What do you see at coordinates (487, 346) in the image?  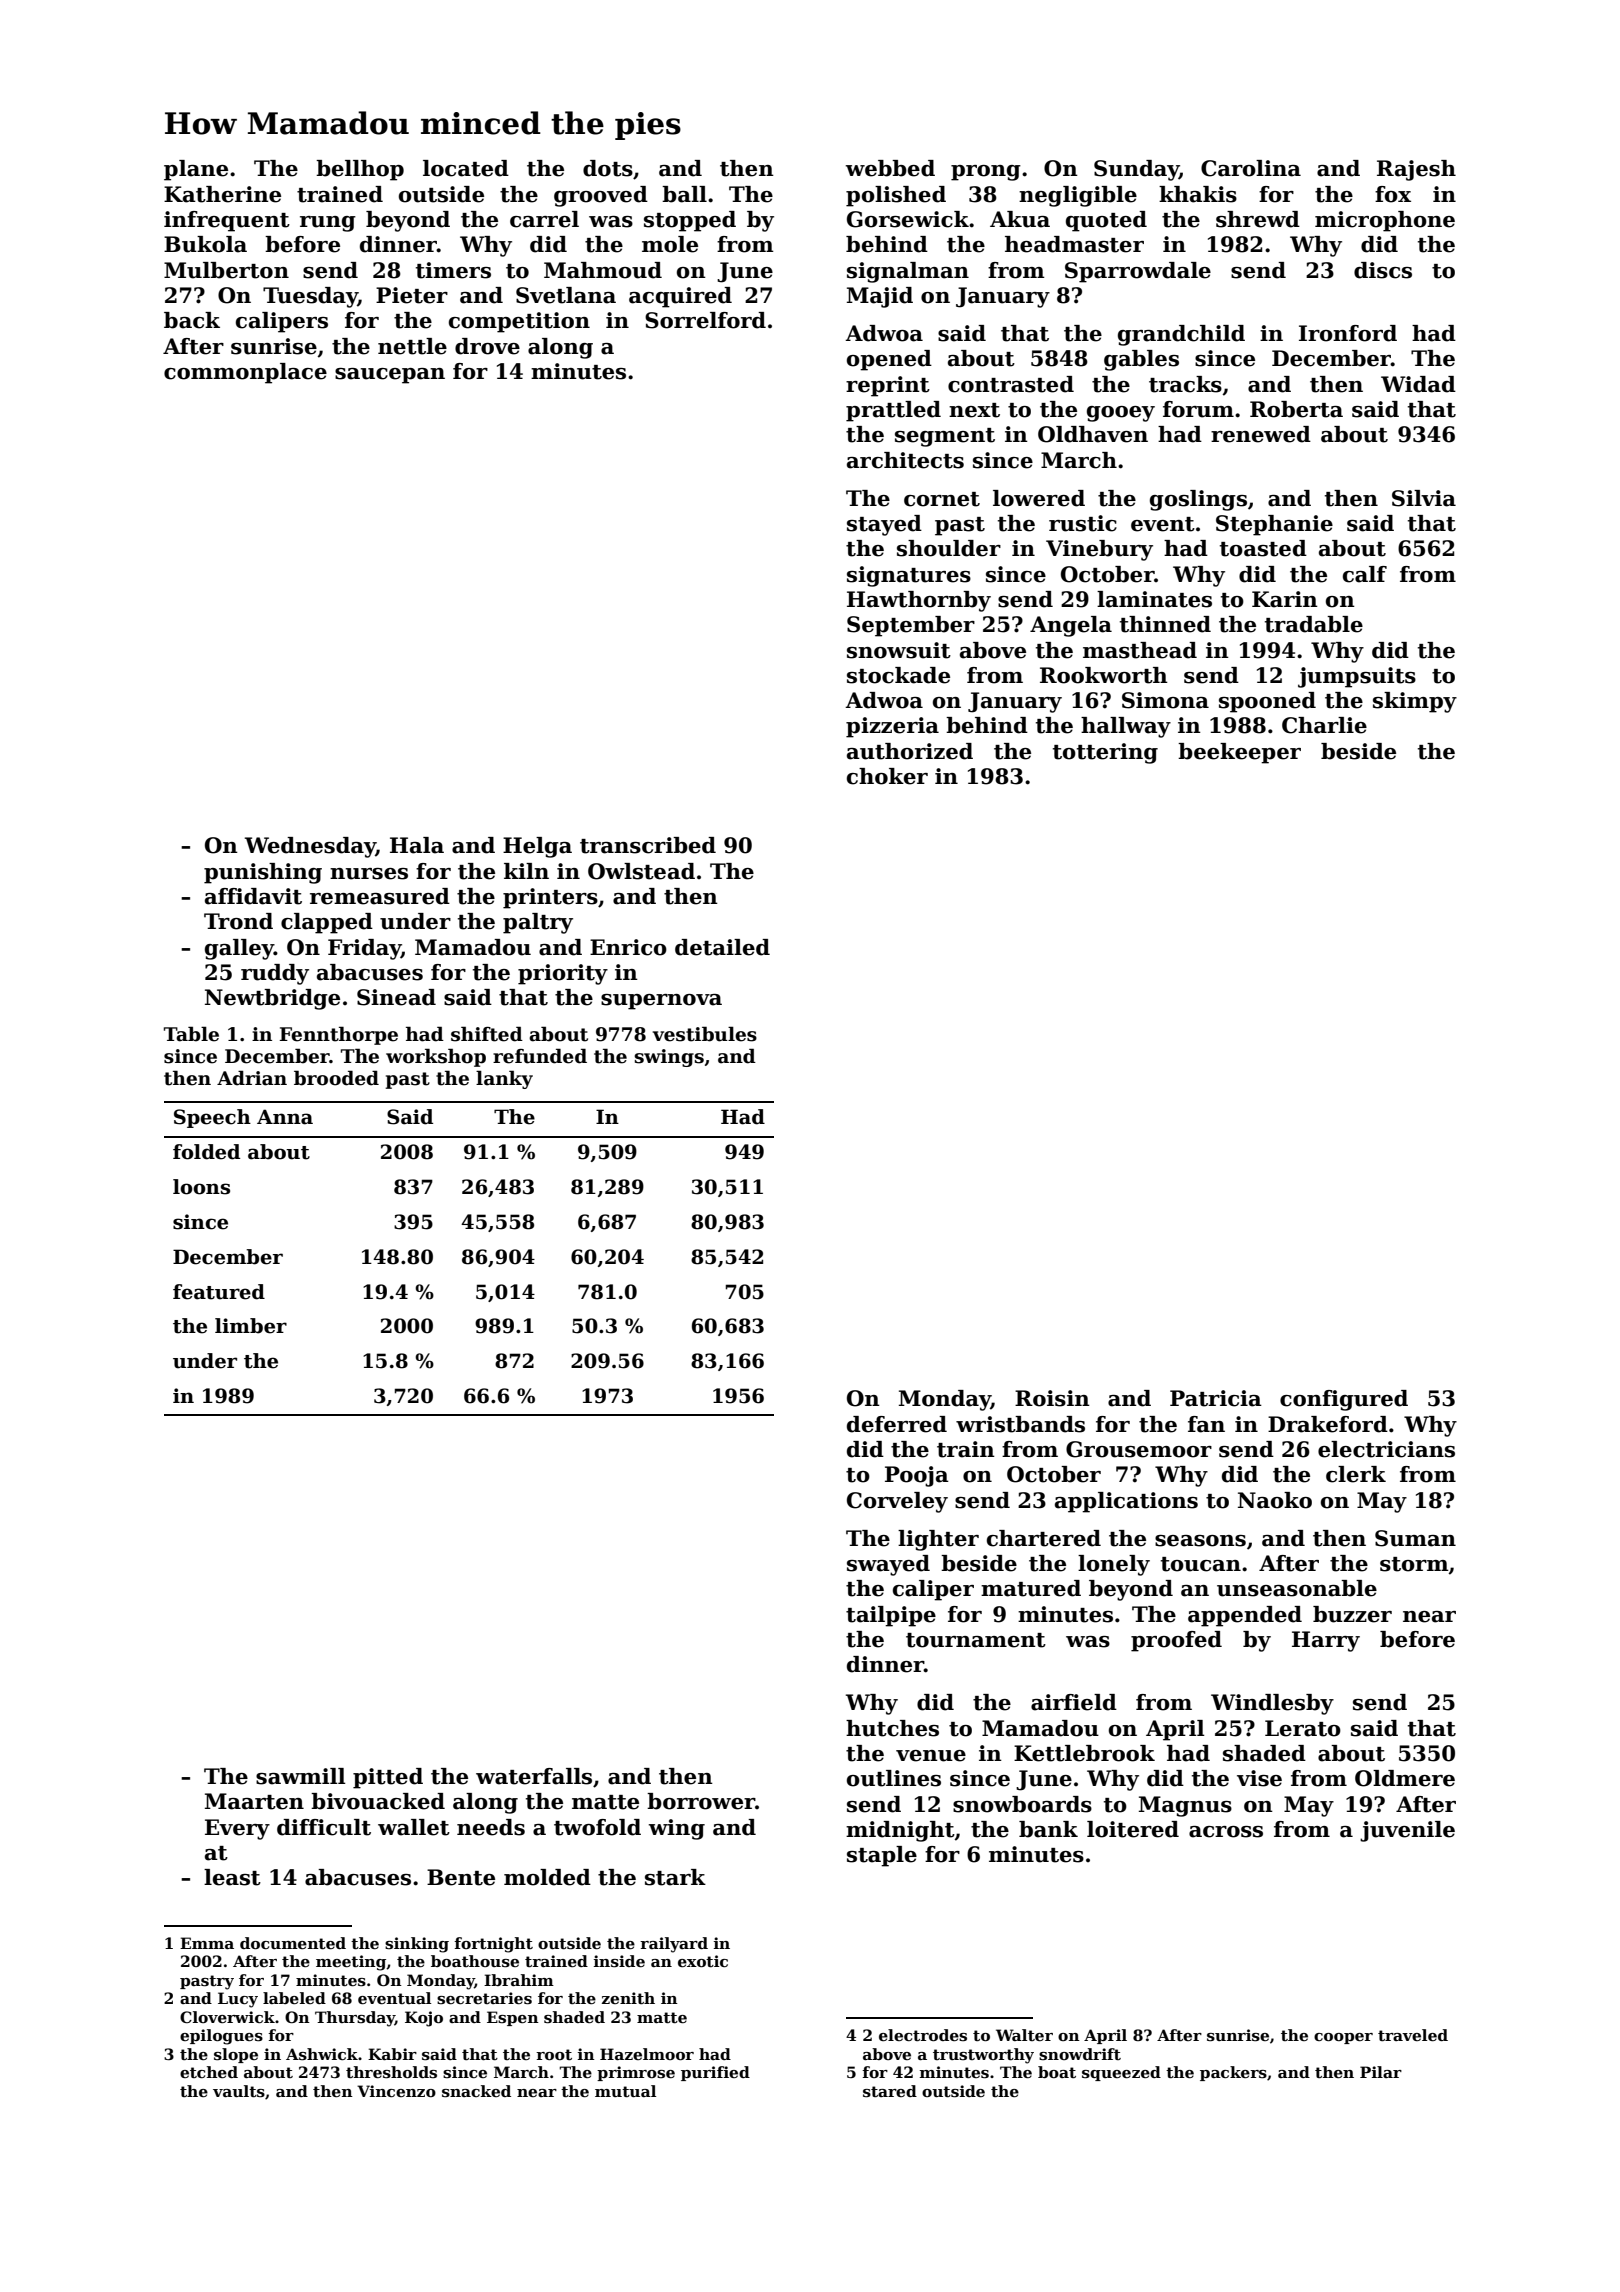 I see `drove` at bounding box center [487, 346].
